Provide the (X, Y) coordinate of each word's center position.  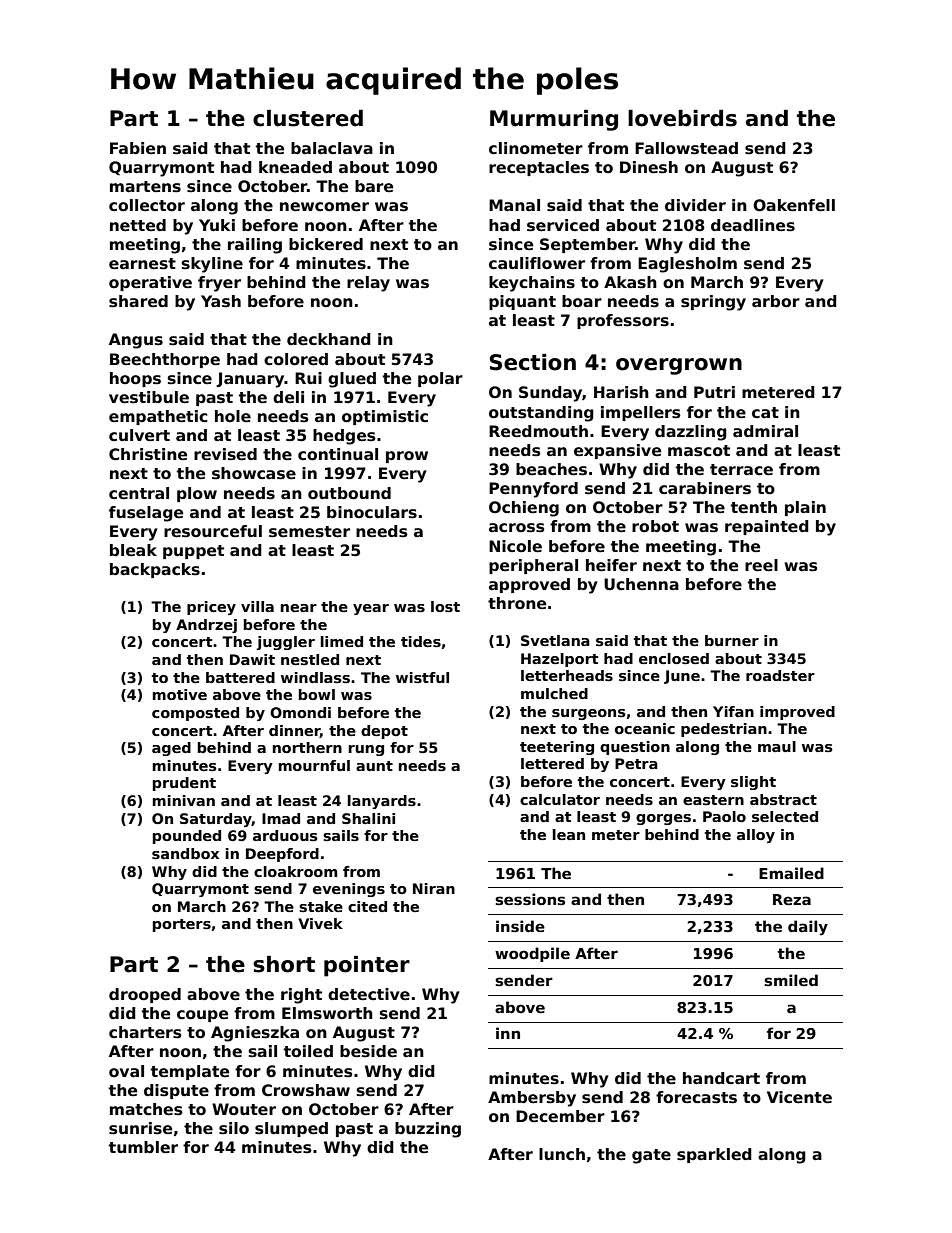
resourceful (213, 531)
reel (761, 565)
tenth (754, 507)
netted (138, 225)
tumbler (143, 1147)
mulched (554, 693)
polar (440, 379)
